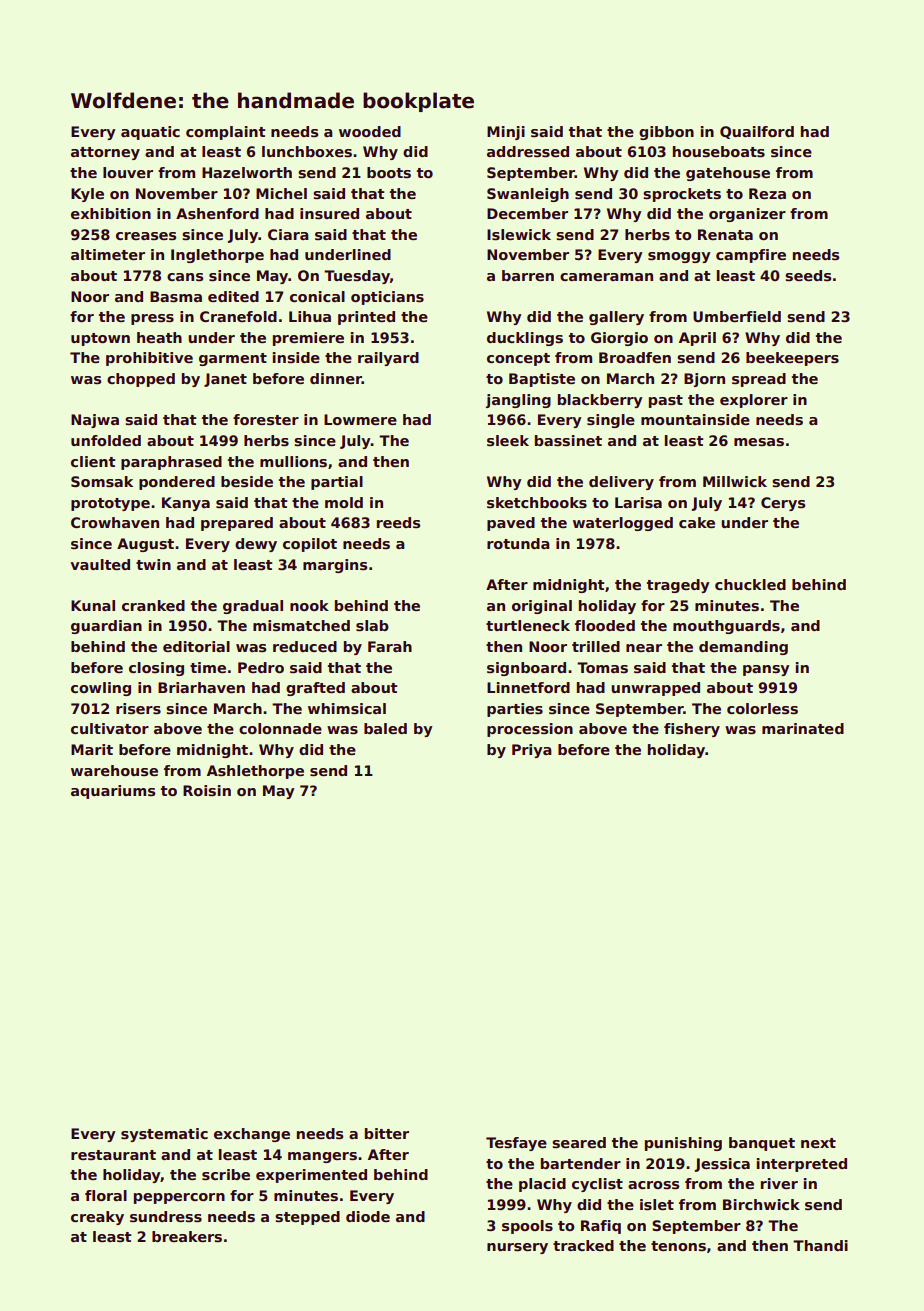 The width and height of the screenshot is (924, 1311). I want to click on baled, so click(385, 728).
